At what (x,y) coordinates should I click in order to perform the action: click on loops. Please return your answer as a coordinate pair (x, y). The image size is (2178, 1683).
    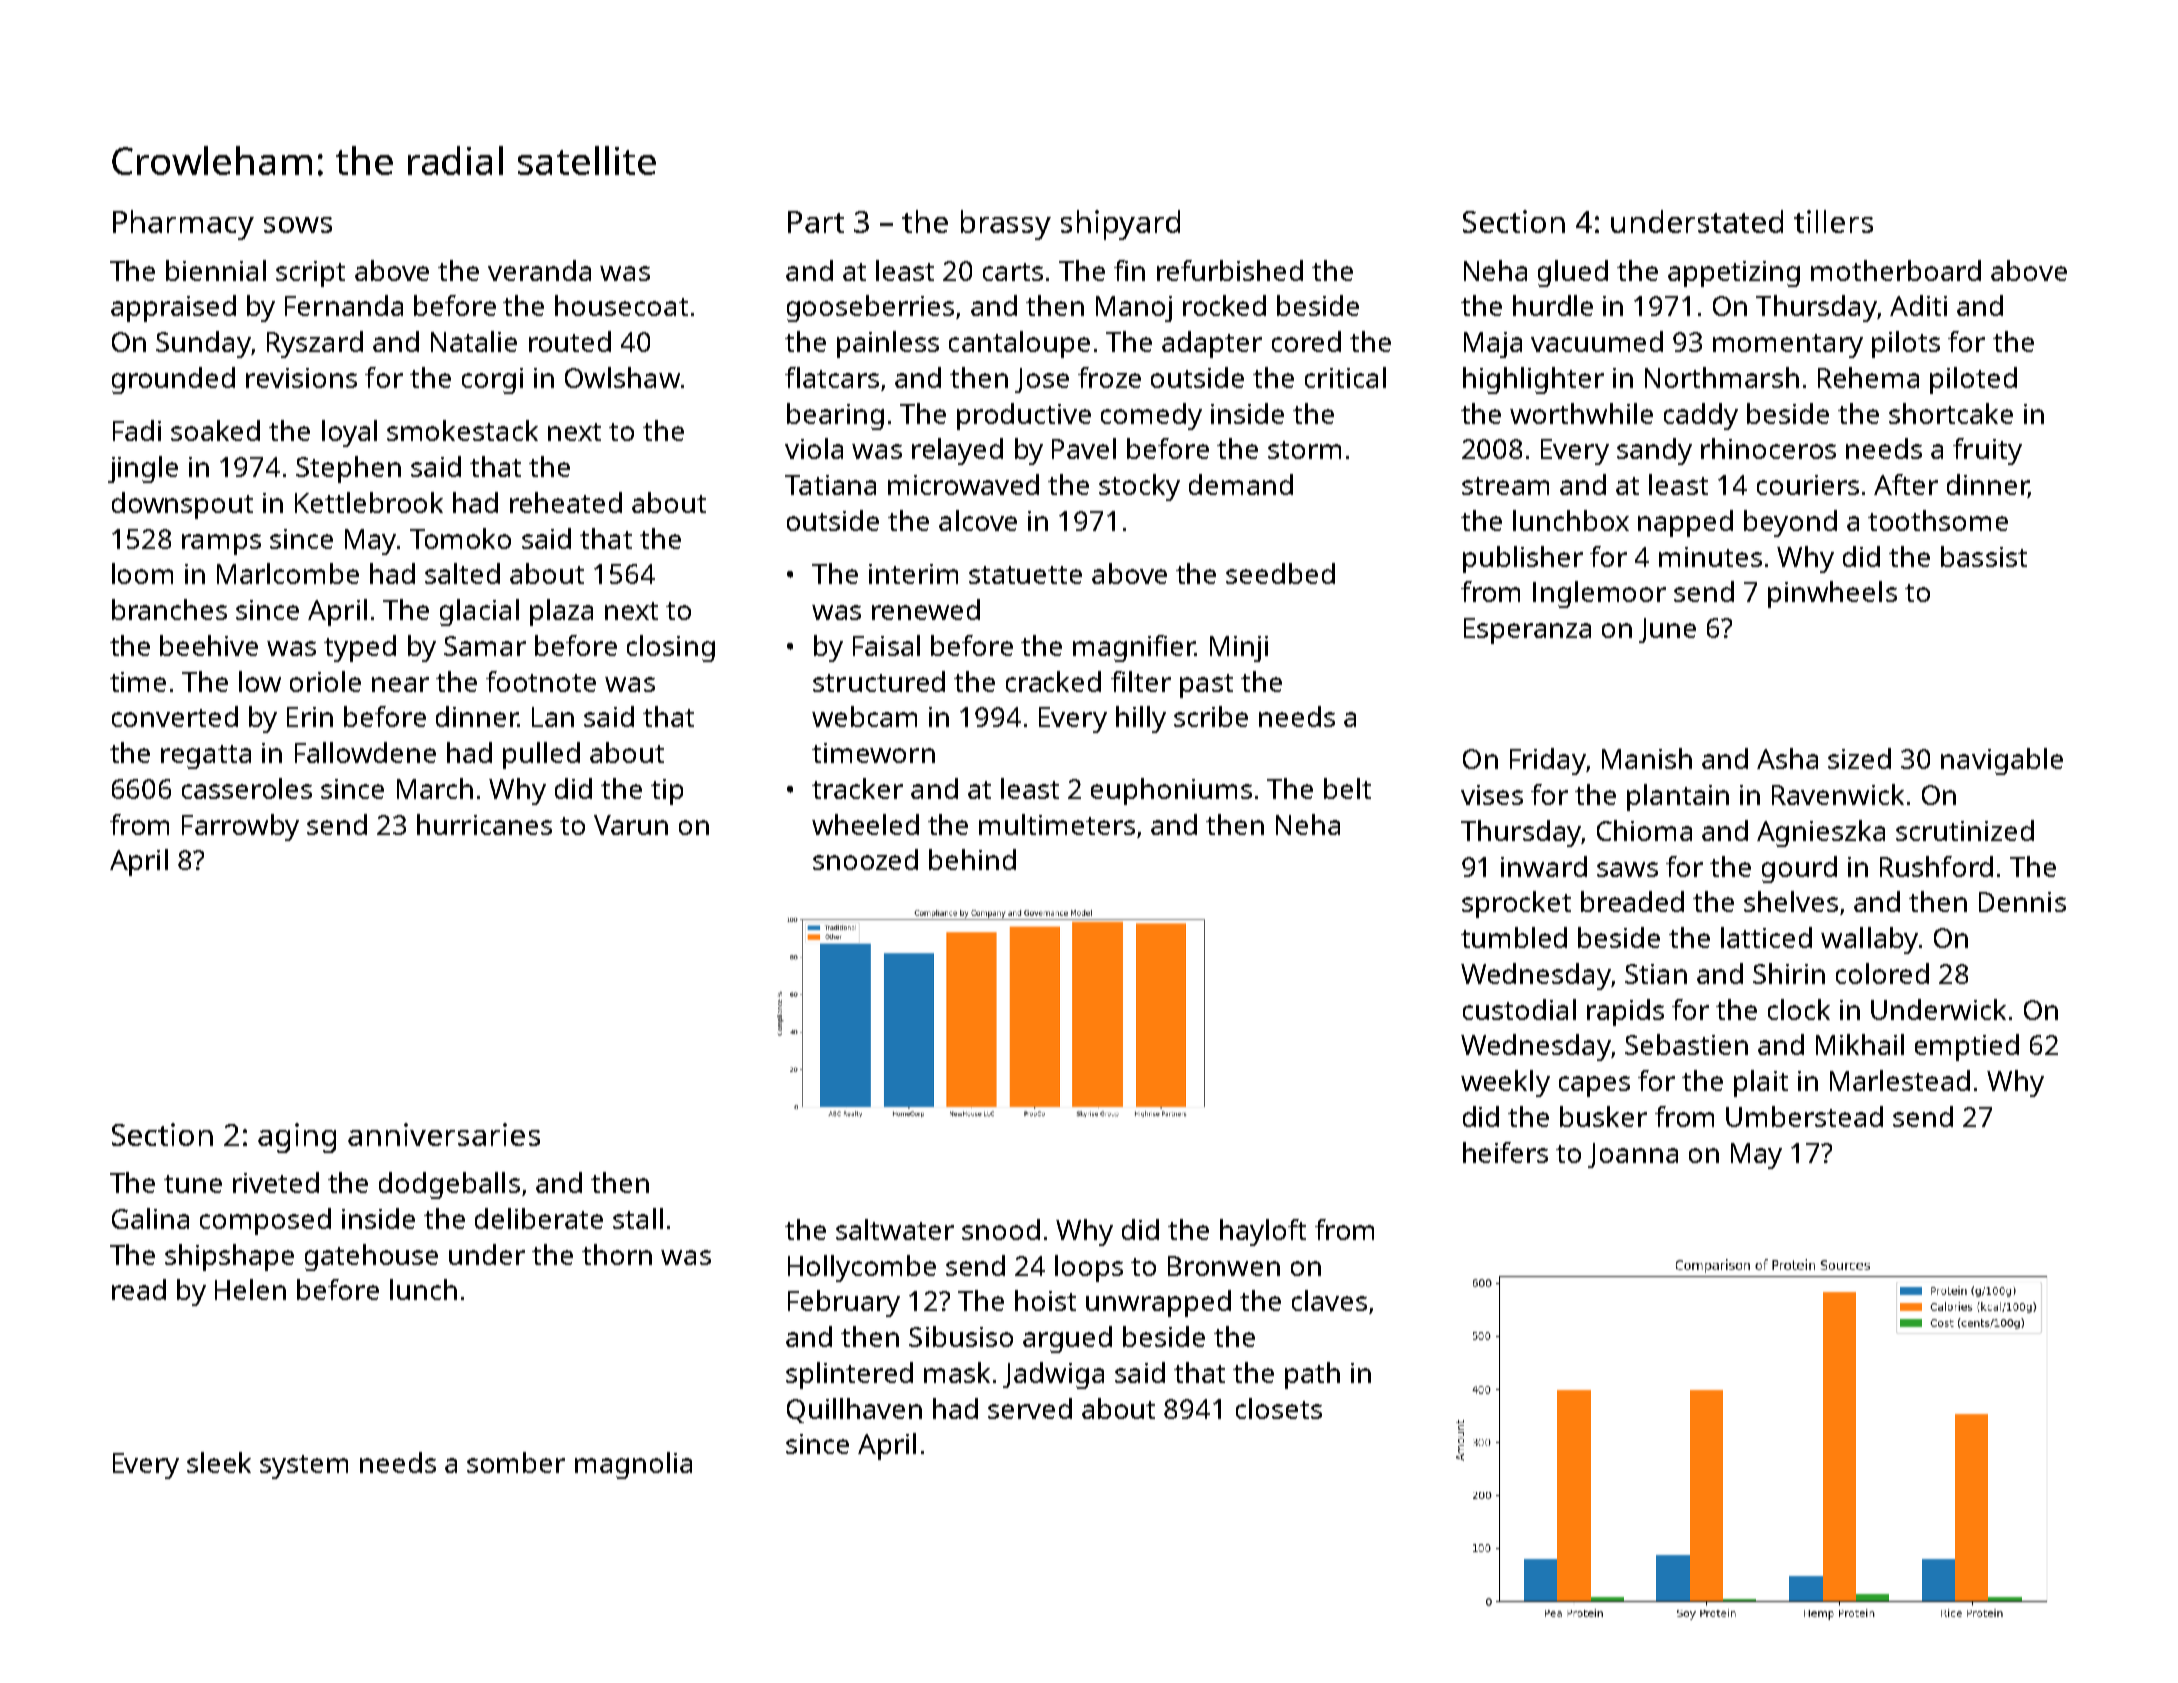
    Looking at the image, I should click on (1089, 1268).
